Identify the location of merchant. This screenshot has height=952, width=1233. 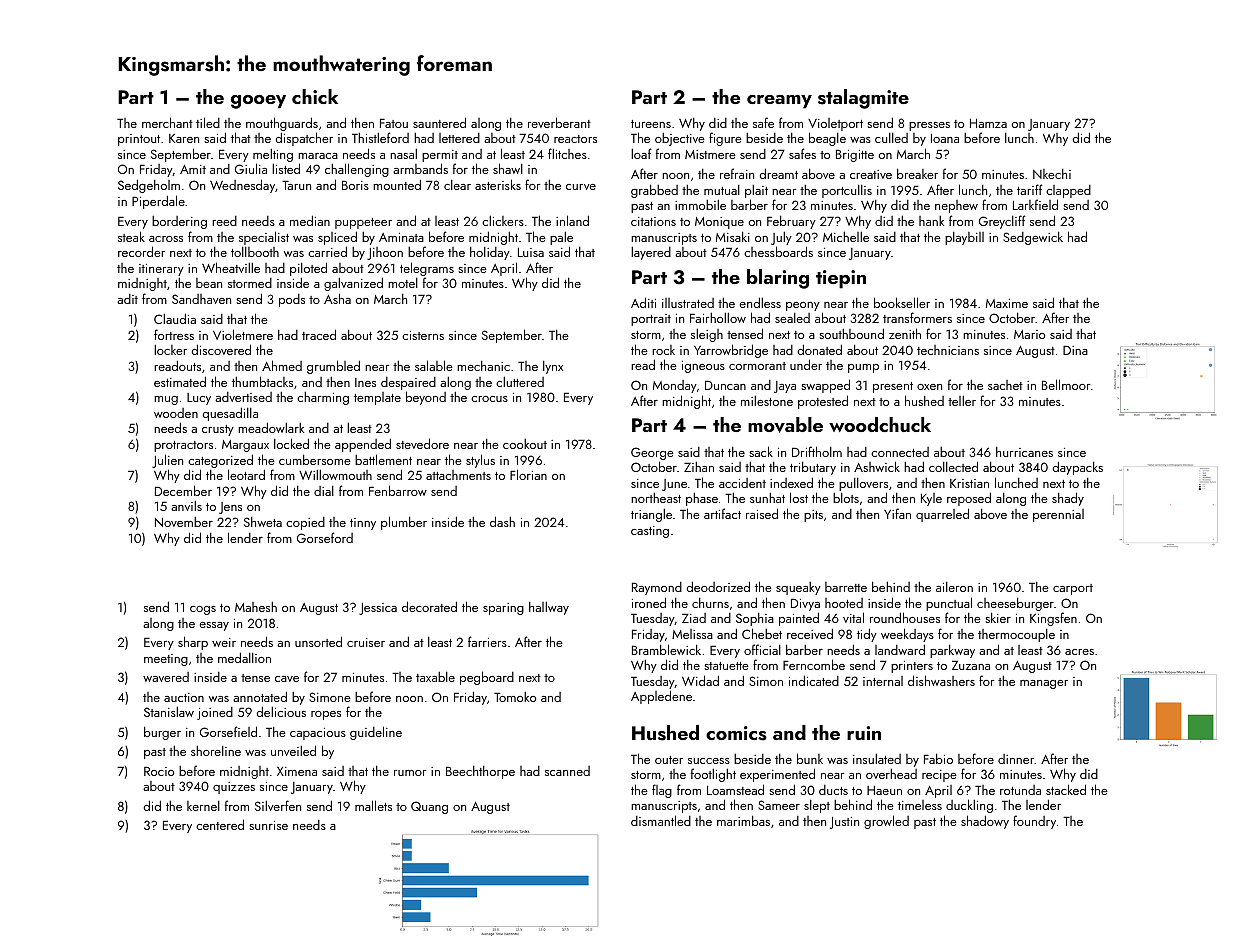
(167, 122).
